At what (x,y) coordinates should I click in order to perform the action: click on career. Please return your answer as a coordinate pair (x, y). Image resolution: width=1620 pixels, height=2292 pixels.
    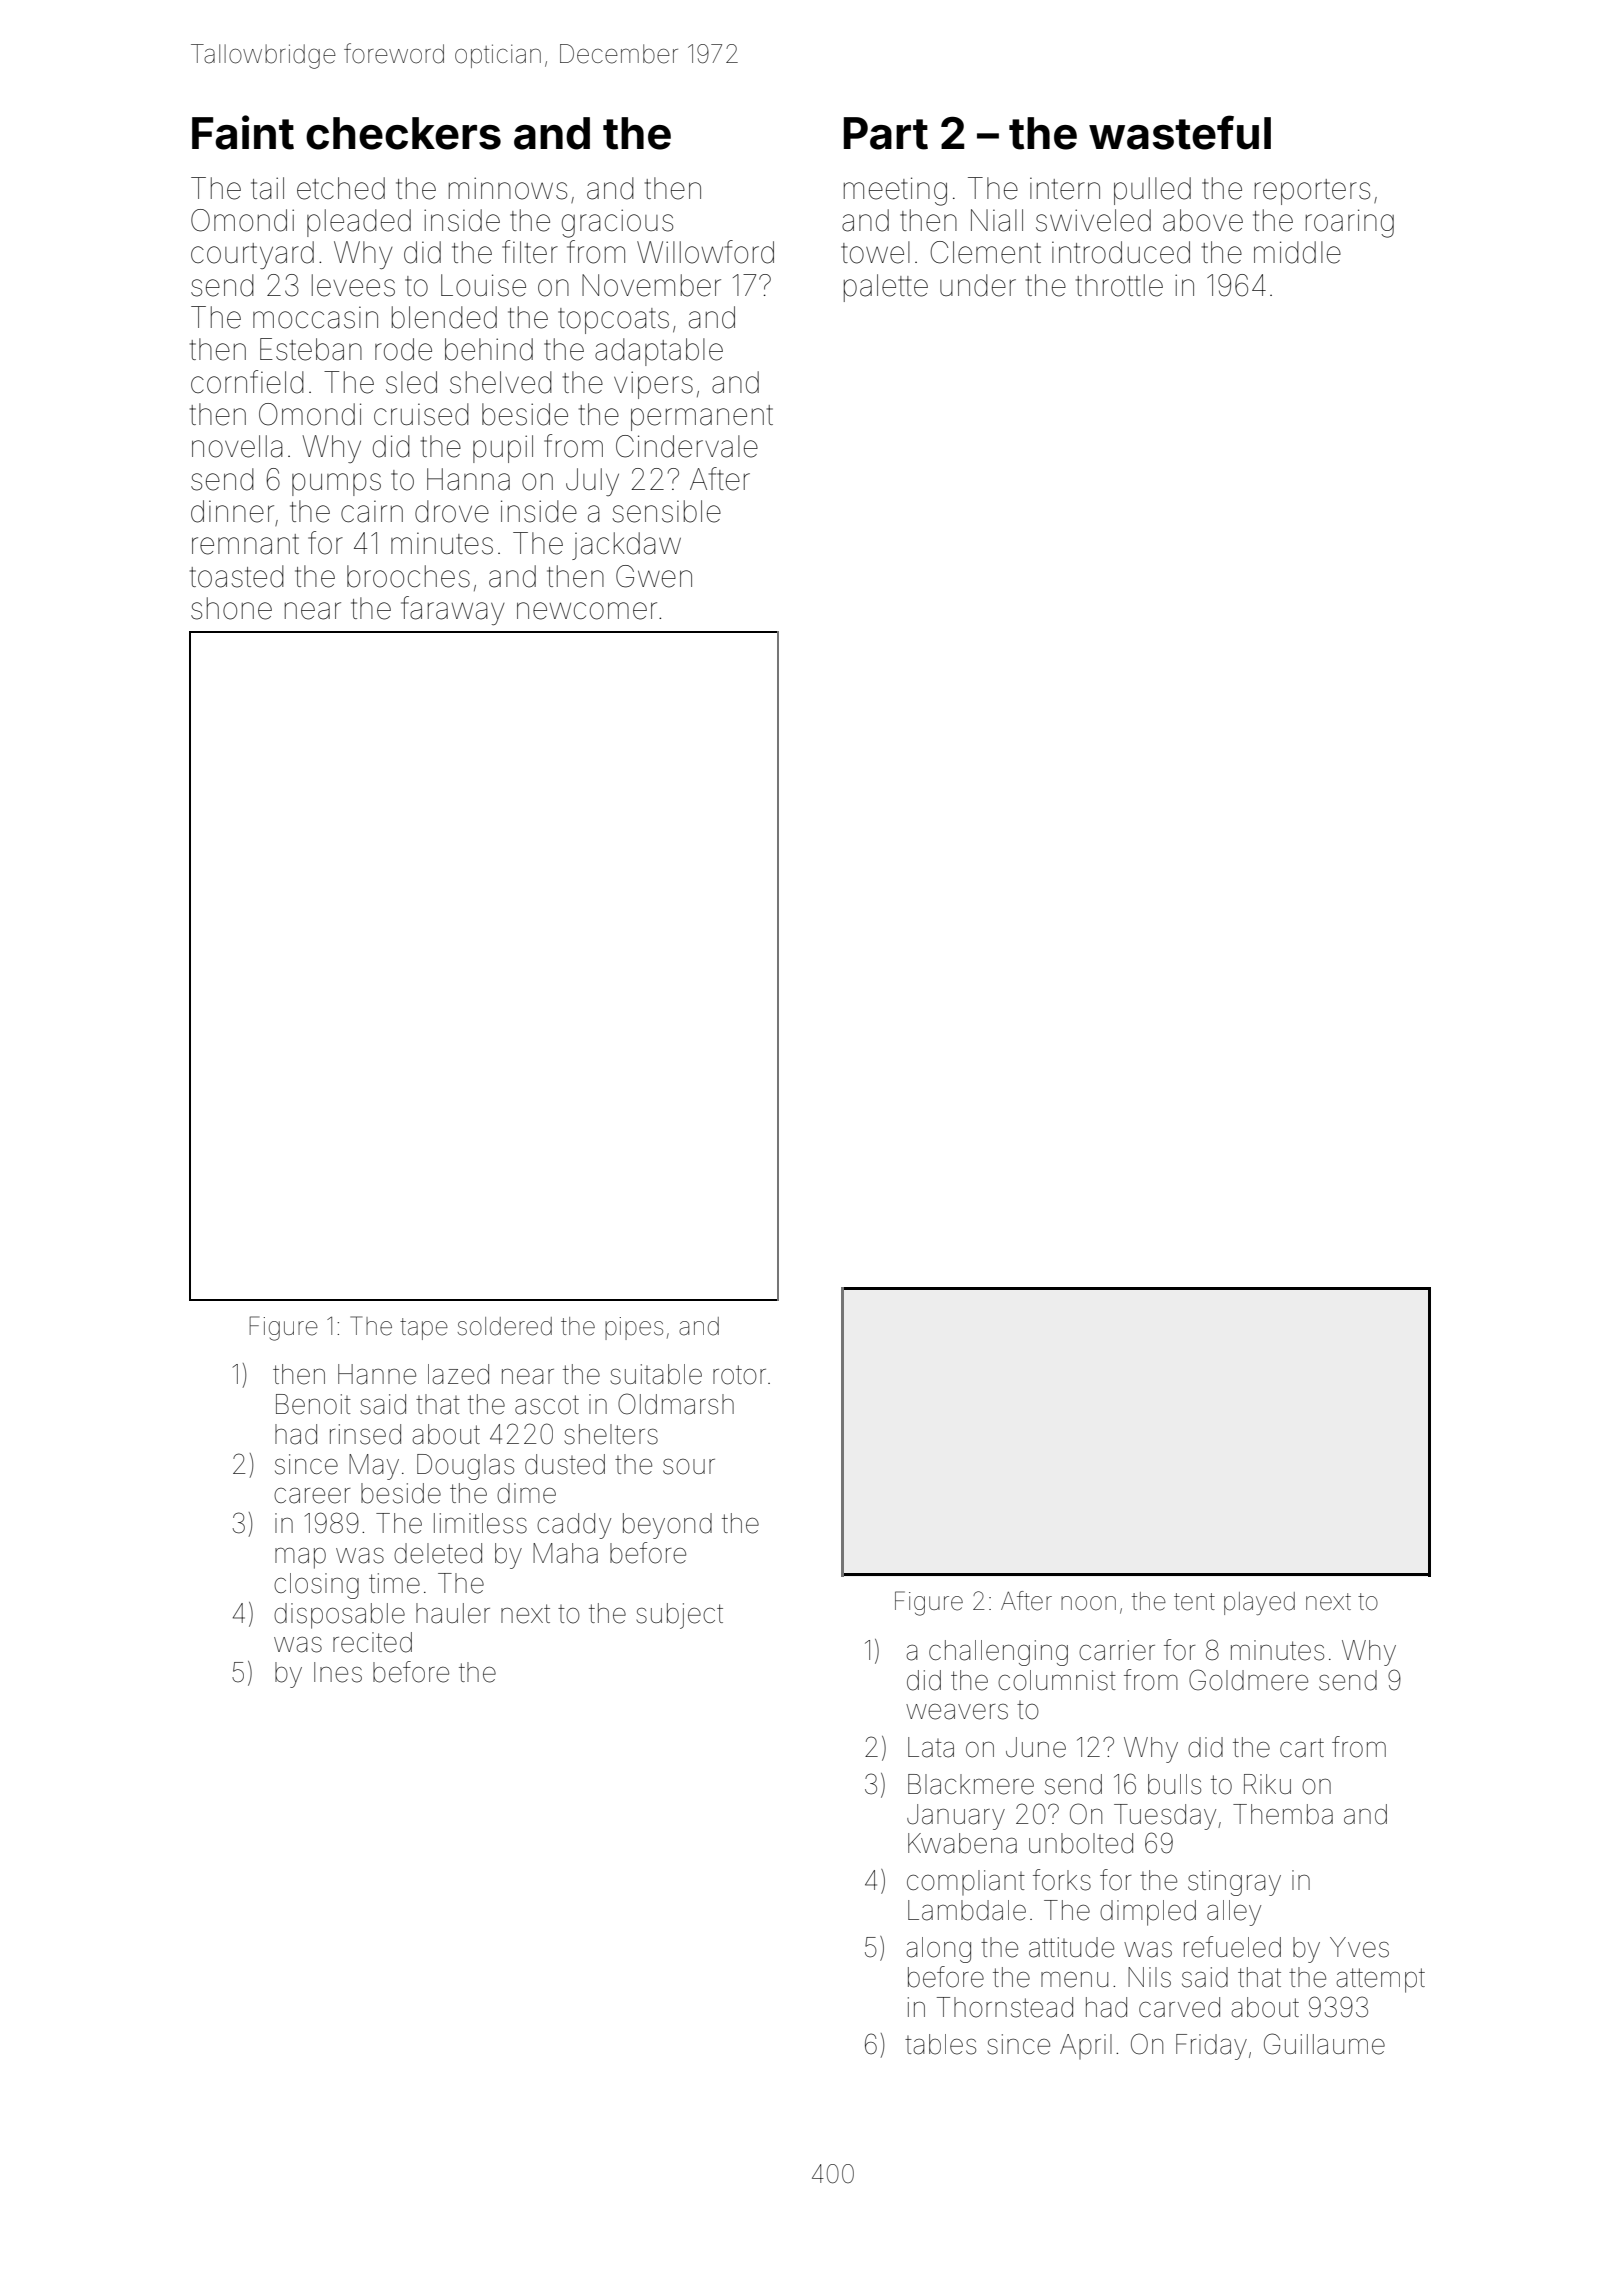
    Looking at the image, I should click on (312, 1496).
